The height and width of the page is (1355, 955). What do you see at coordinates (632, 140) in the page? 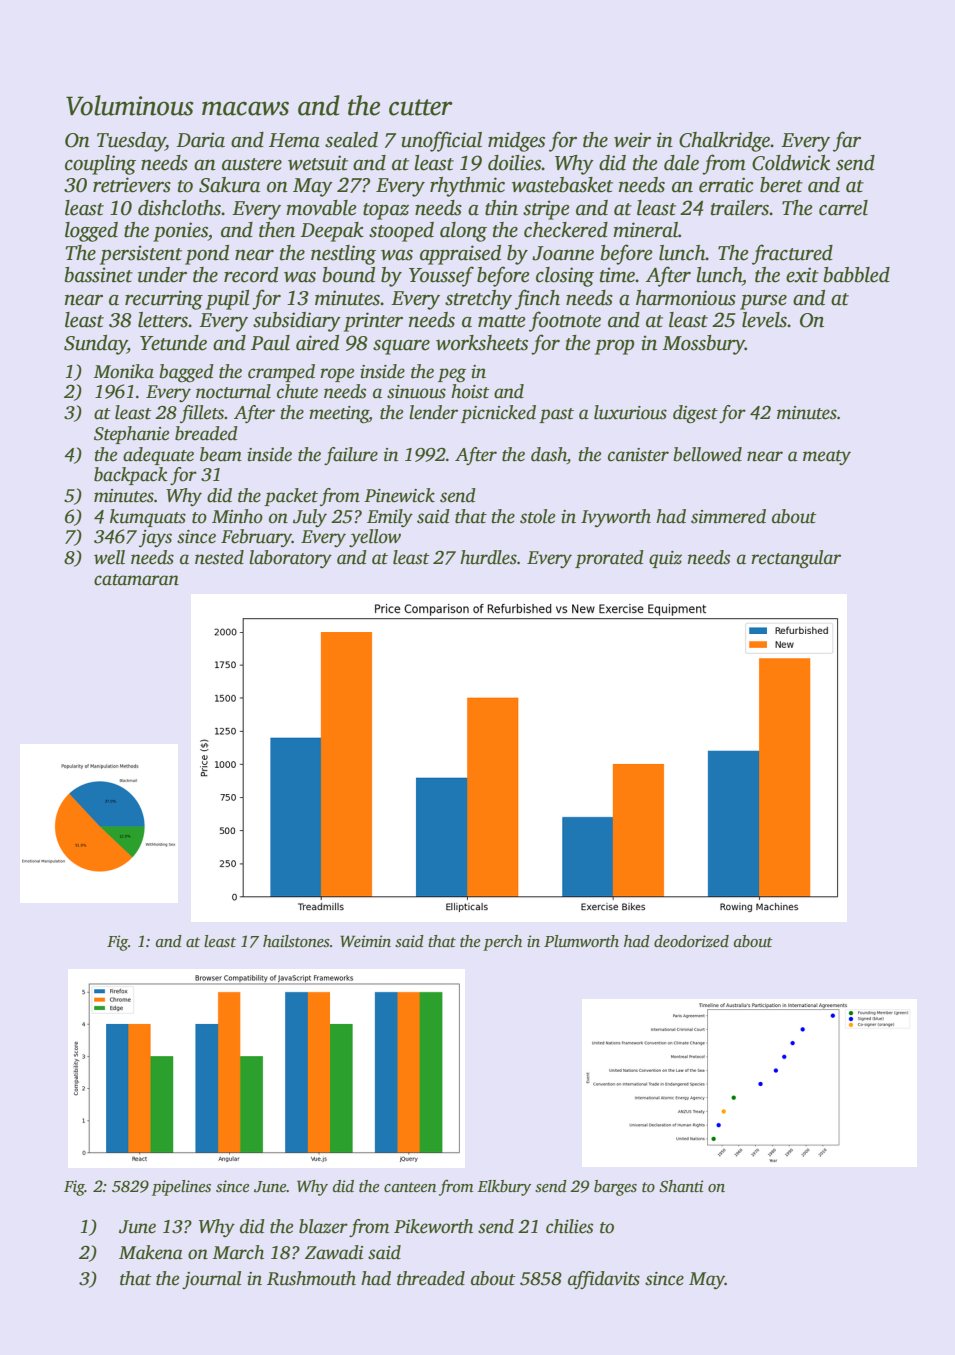
I see `weir` at bounding box center [632, 140].
